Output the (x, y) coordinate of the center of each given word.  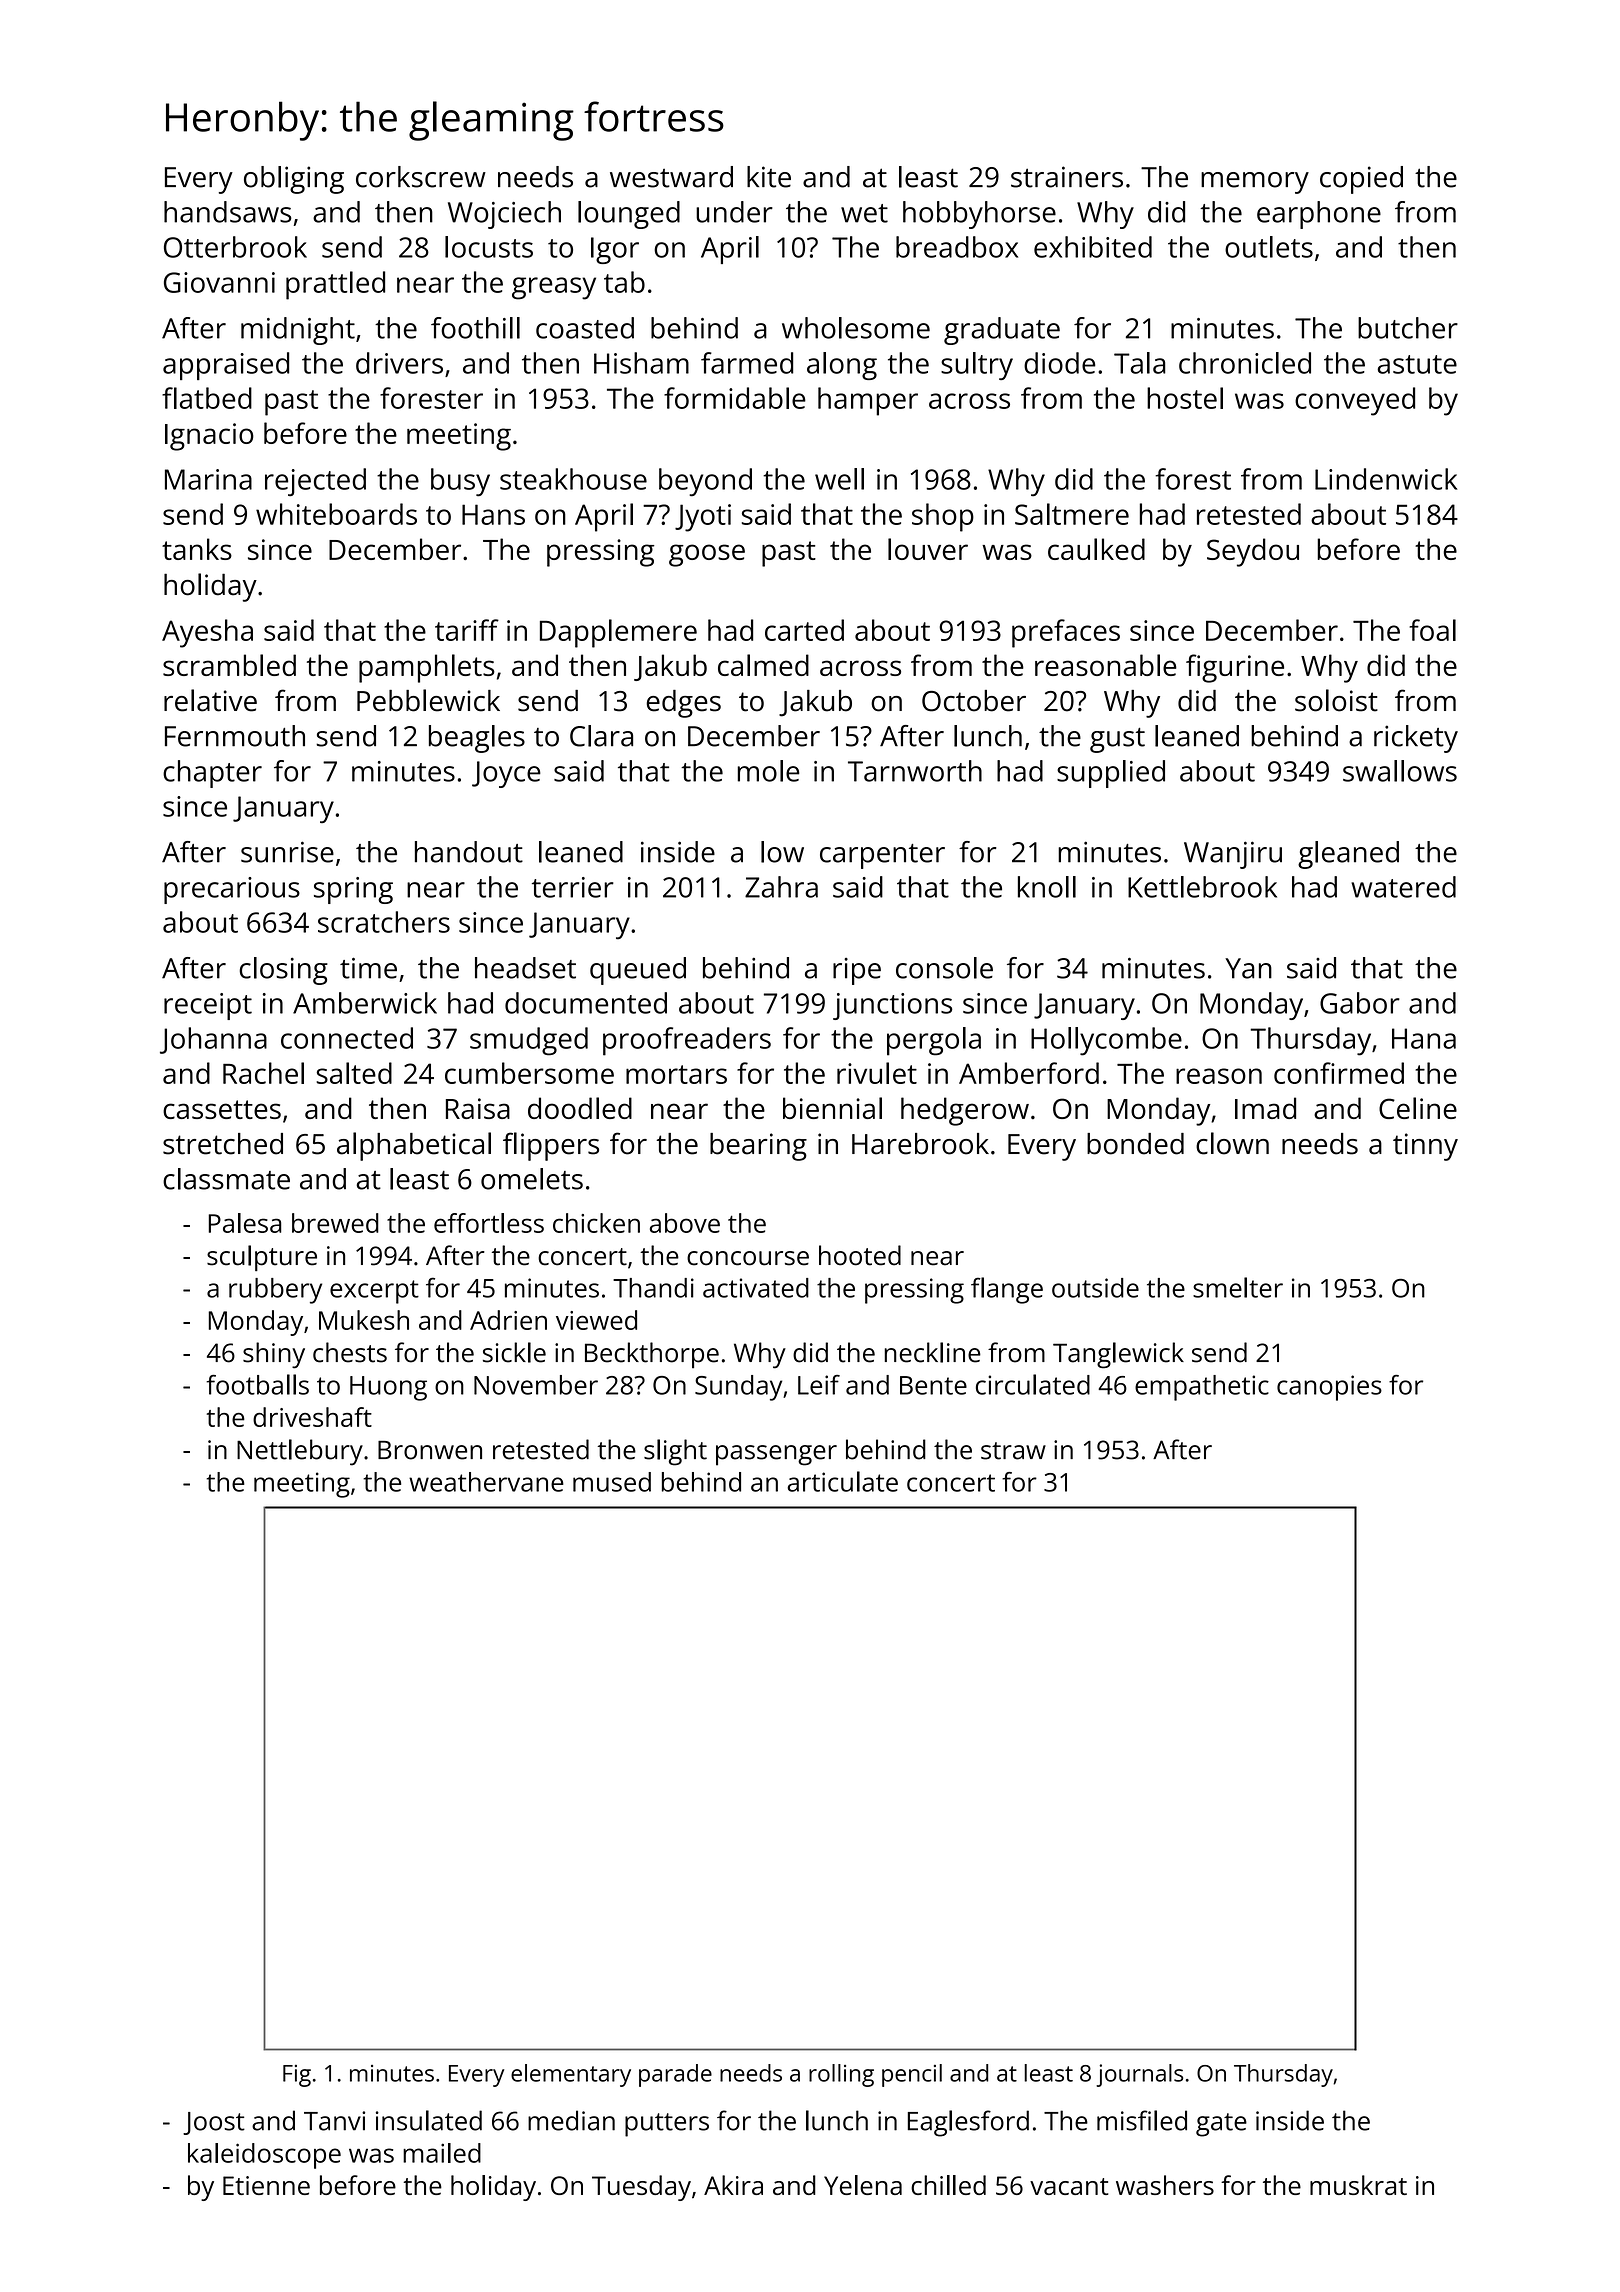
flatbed (207, 398)
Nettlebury (300, 1452)
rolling (841, 2075)
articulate (842, 1481)
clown (1232, 1143)
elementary (571, 2075)
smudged (529, 1041)
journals (1139, 2075)
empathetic (1202, 1388)
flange (1007, 1290)
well (839, 479)
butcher (1408, 328)
